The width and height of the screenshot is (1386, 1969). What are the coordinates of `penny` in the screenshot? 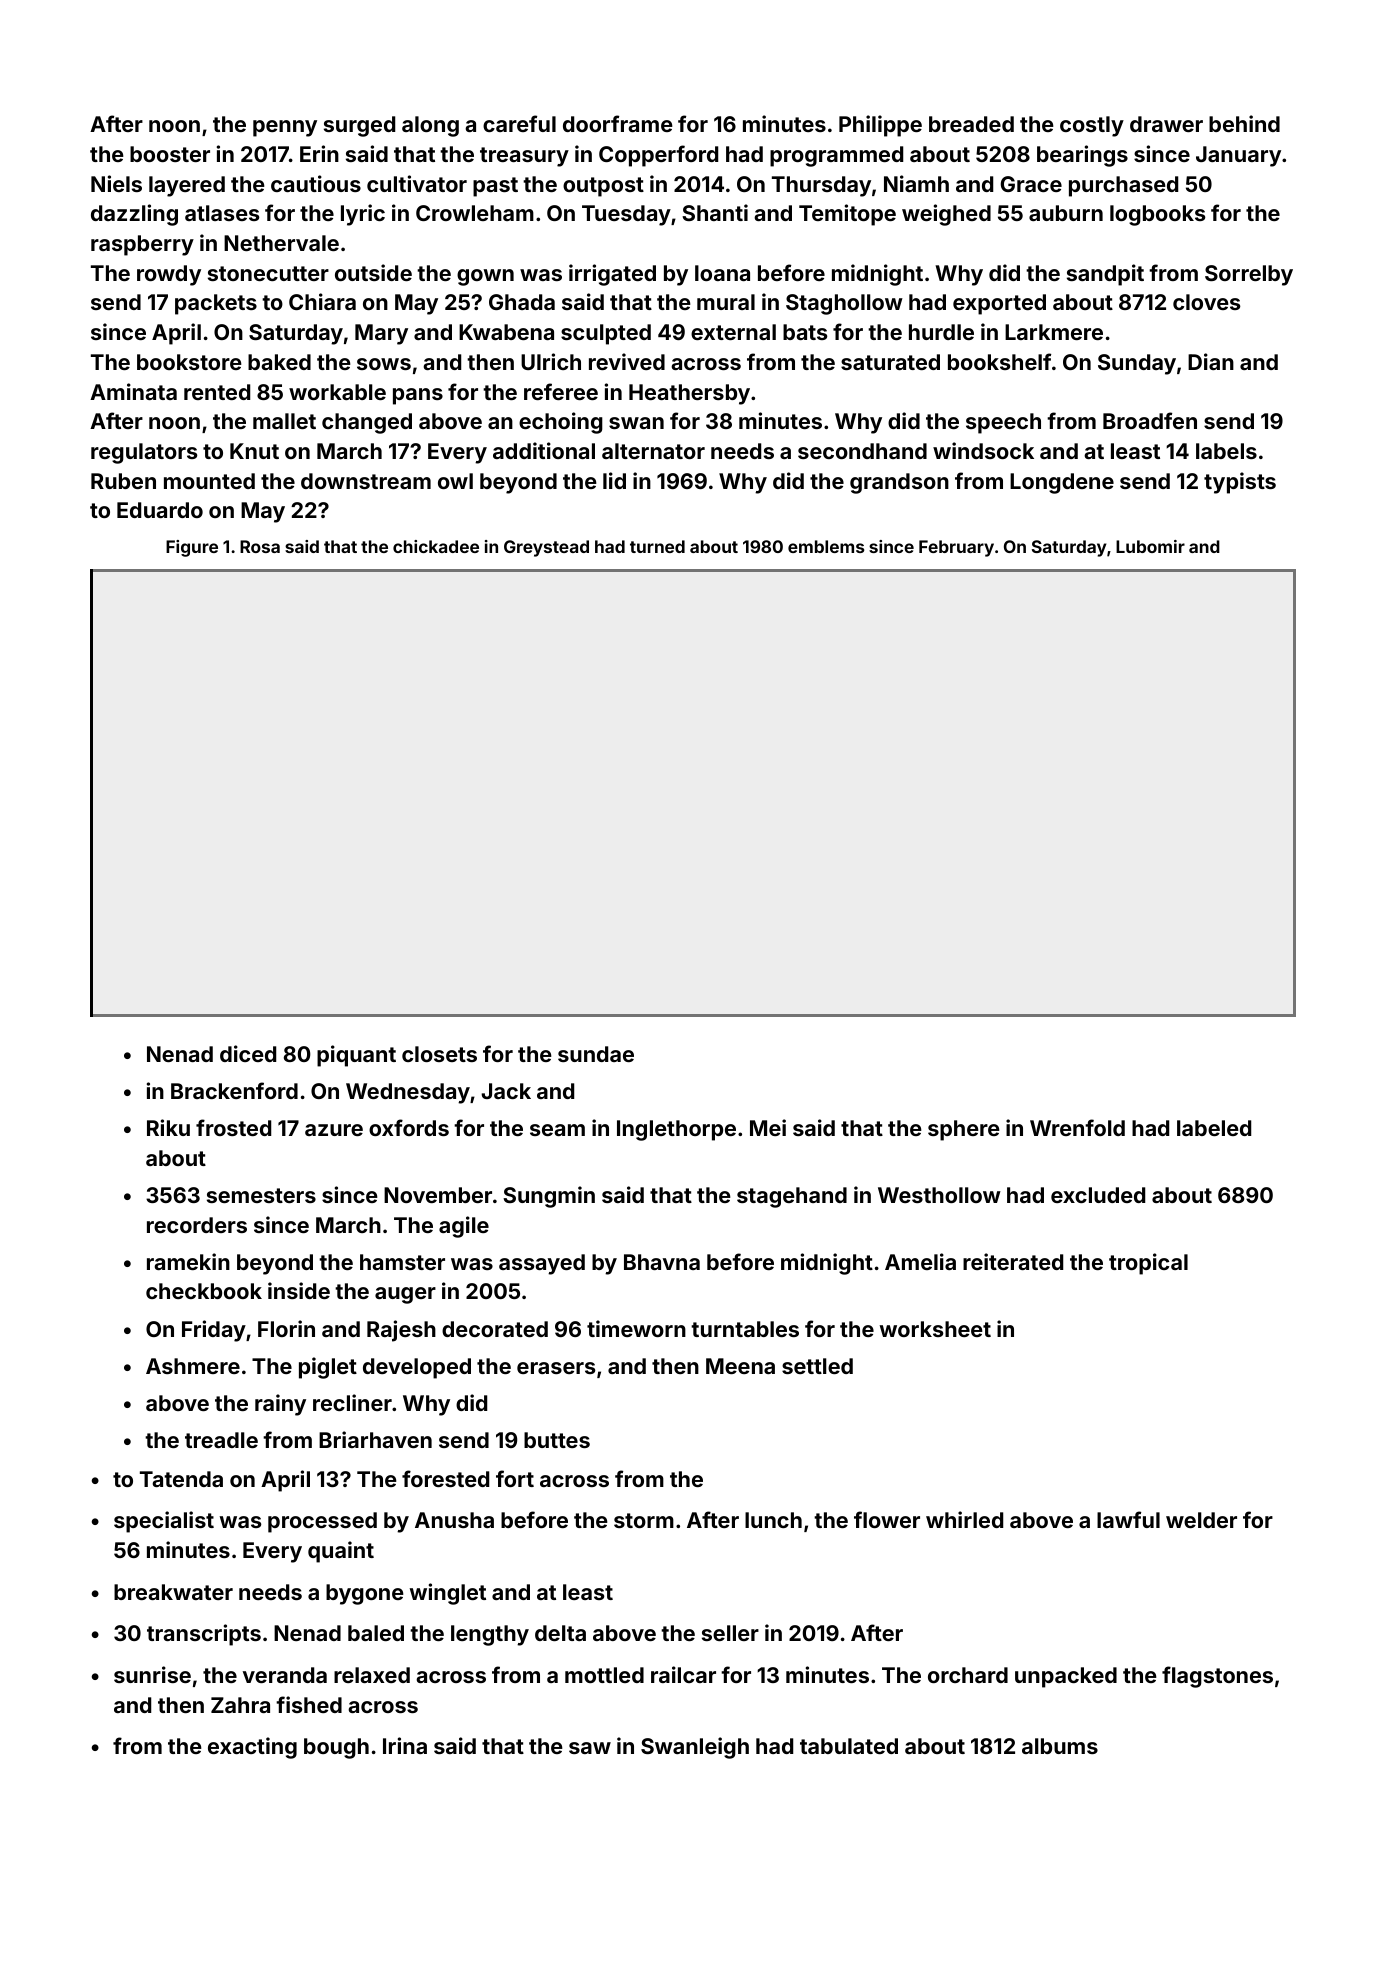 It's located at (285, 128).
